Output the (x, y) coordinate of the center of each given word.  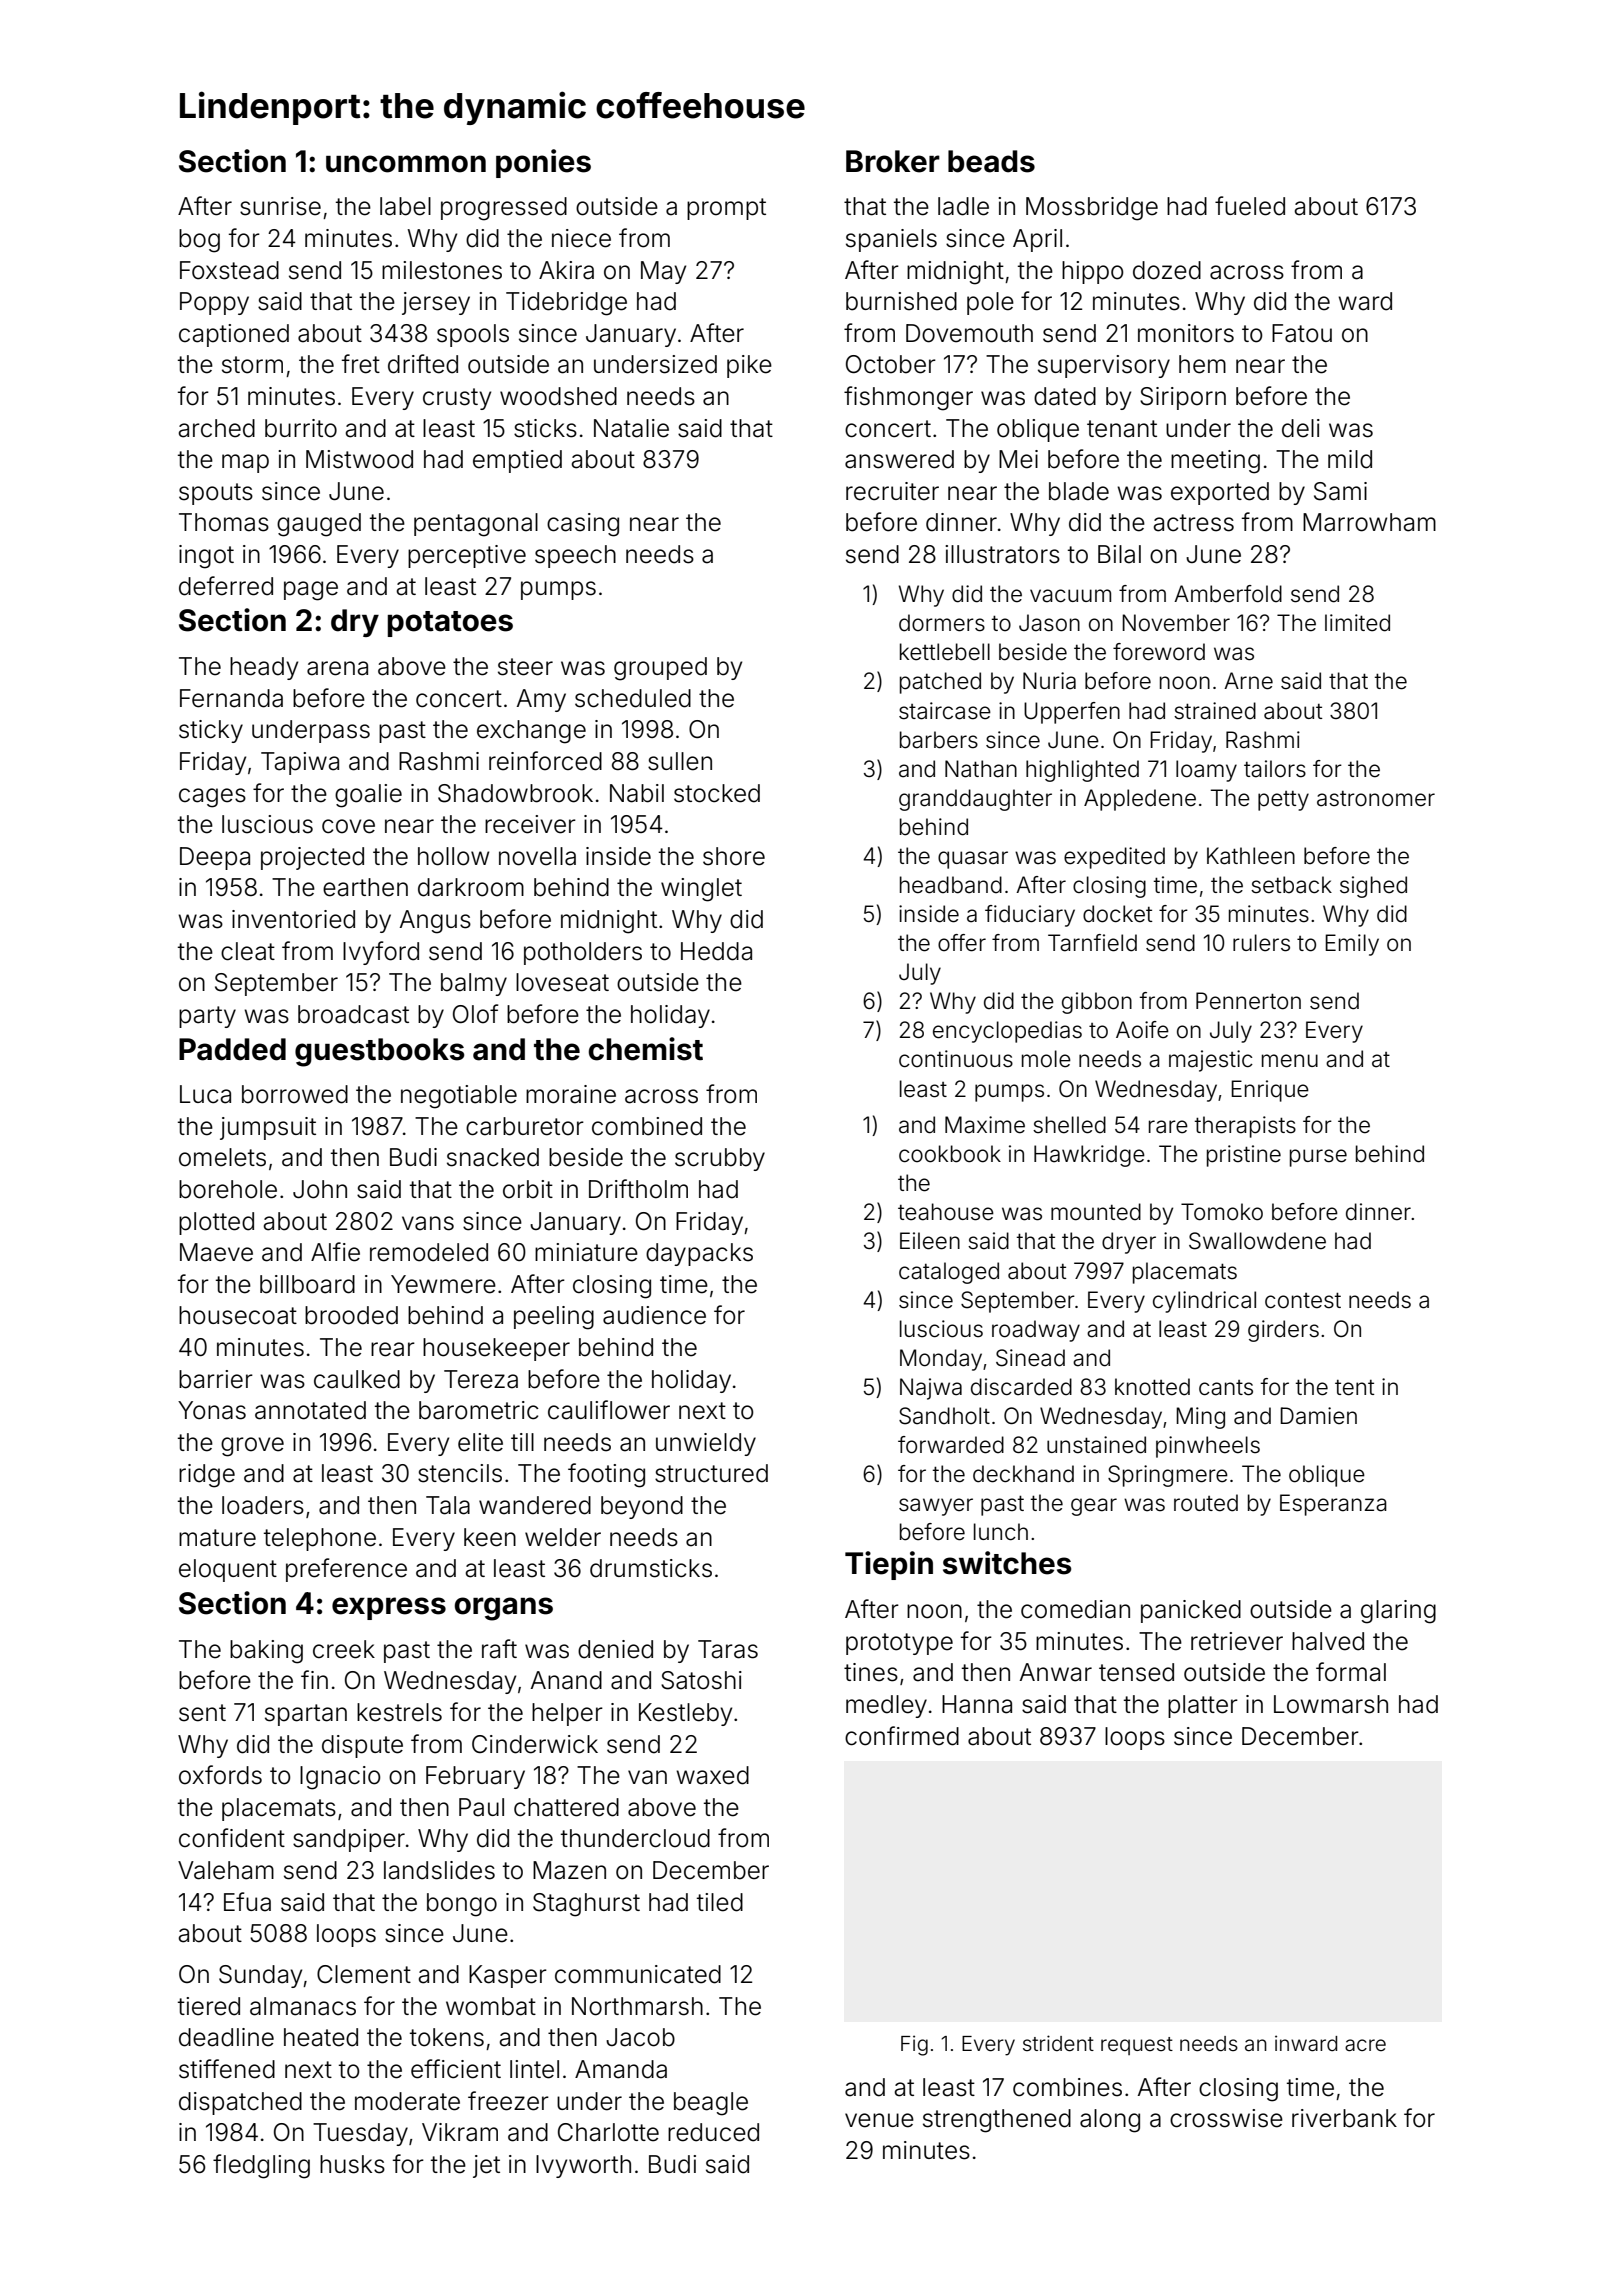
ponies (543, 163)
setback (1291, 885)
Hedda (716, 951)
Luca (205, 1094)
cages (212, 798)
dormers (942, 623)
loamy (1206, 771)
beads (991, 161)
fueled (1250, 206)
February (475, 1777)
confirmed (902, 1736)
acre (1365, 2045)
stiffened (227, 2069)
